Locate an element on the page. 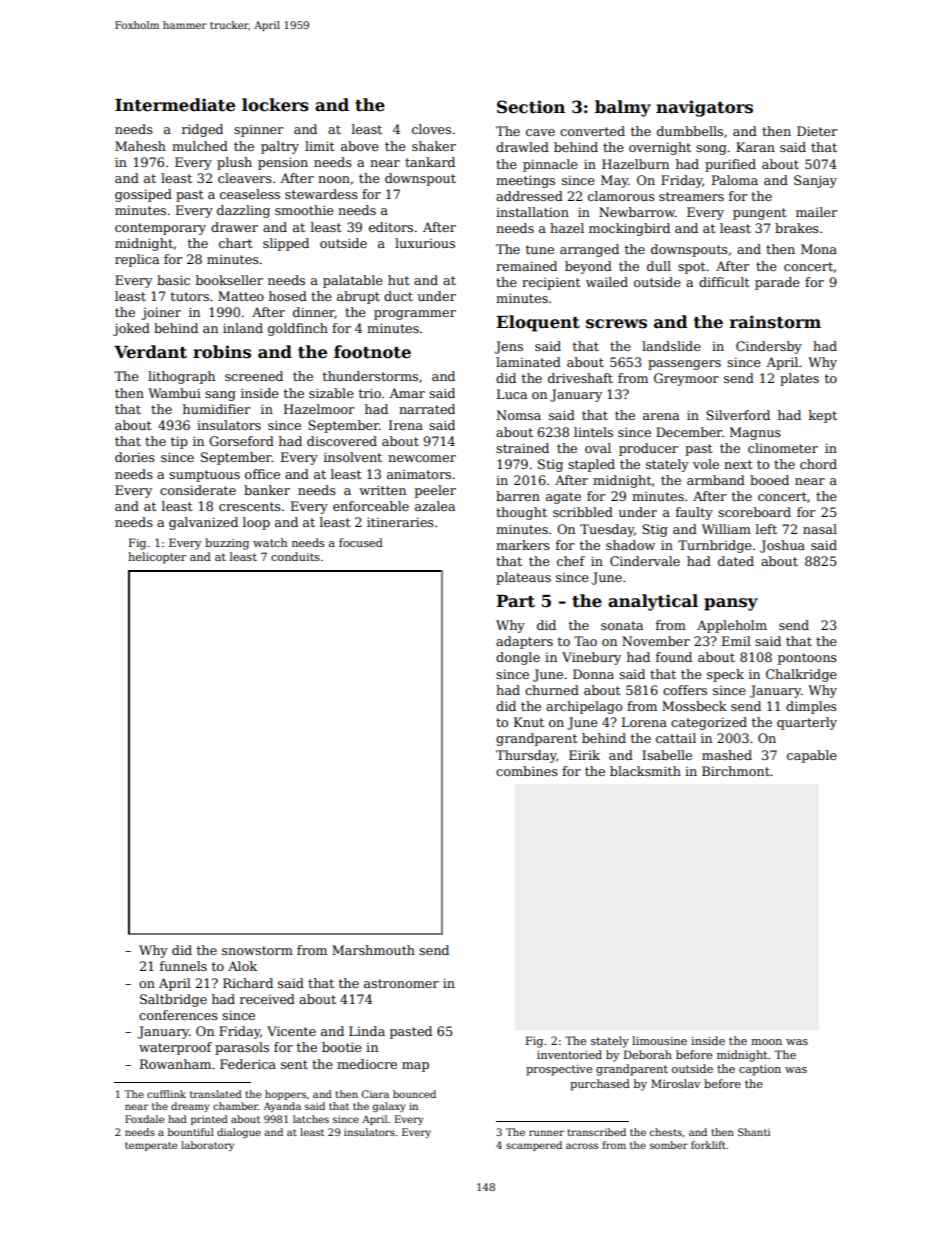 The image size is (952, 1233). limousine is located at coordinates (659, 1040).
